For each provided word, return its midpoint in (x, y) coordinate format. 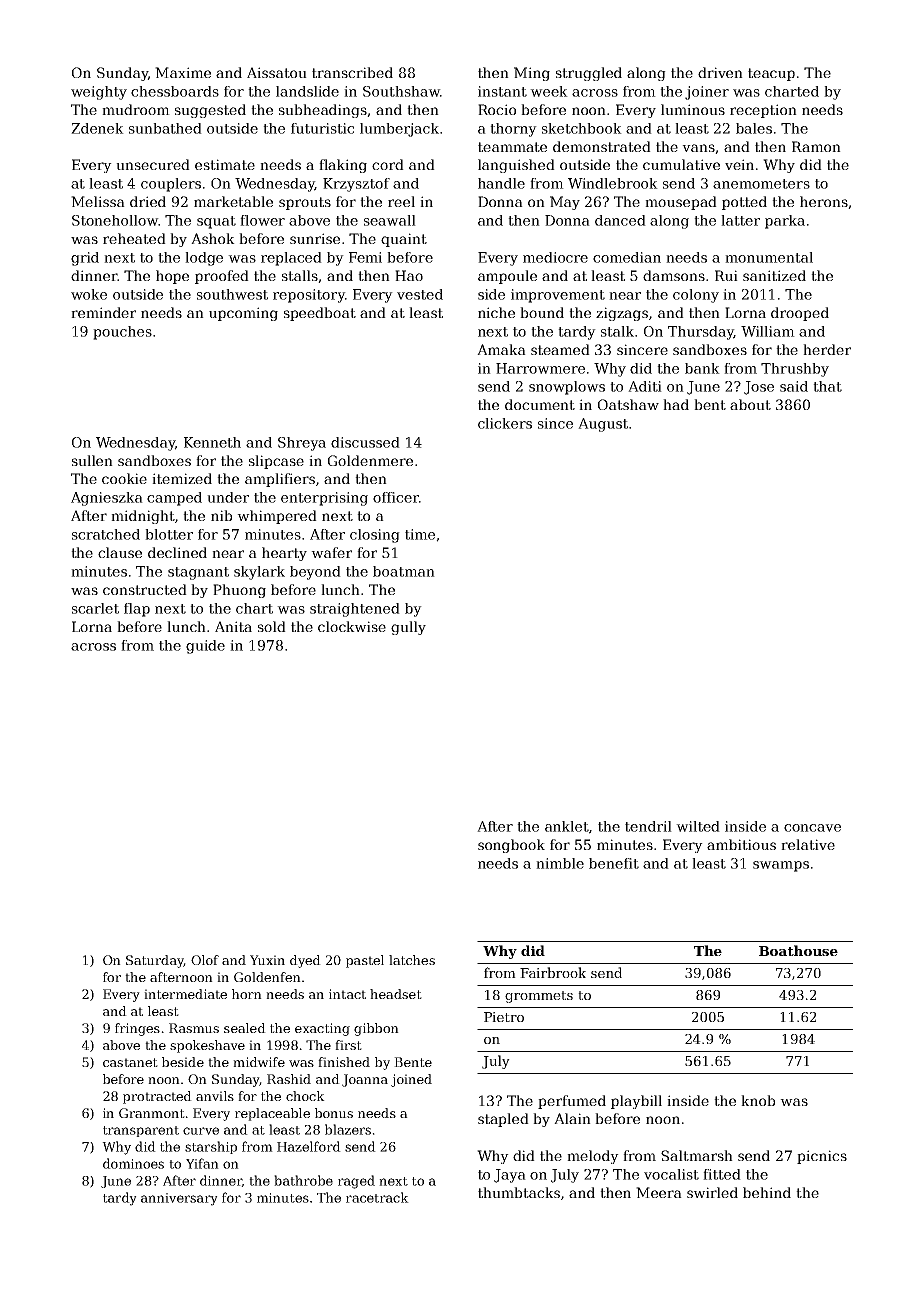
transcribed (352, 72)
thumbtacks (519, 1192)
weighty (99, 93)
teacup (771, 74)
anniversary (179, 1199)
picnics (822, 1157)
